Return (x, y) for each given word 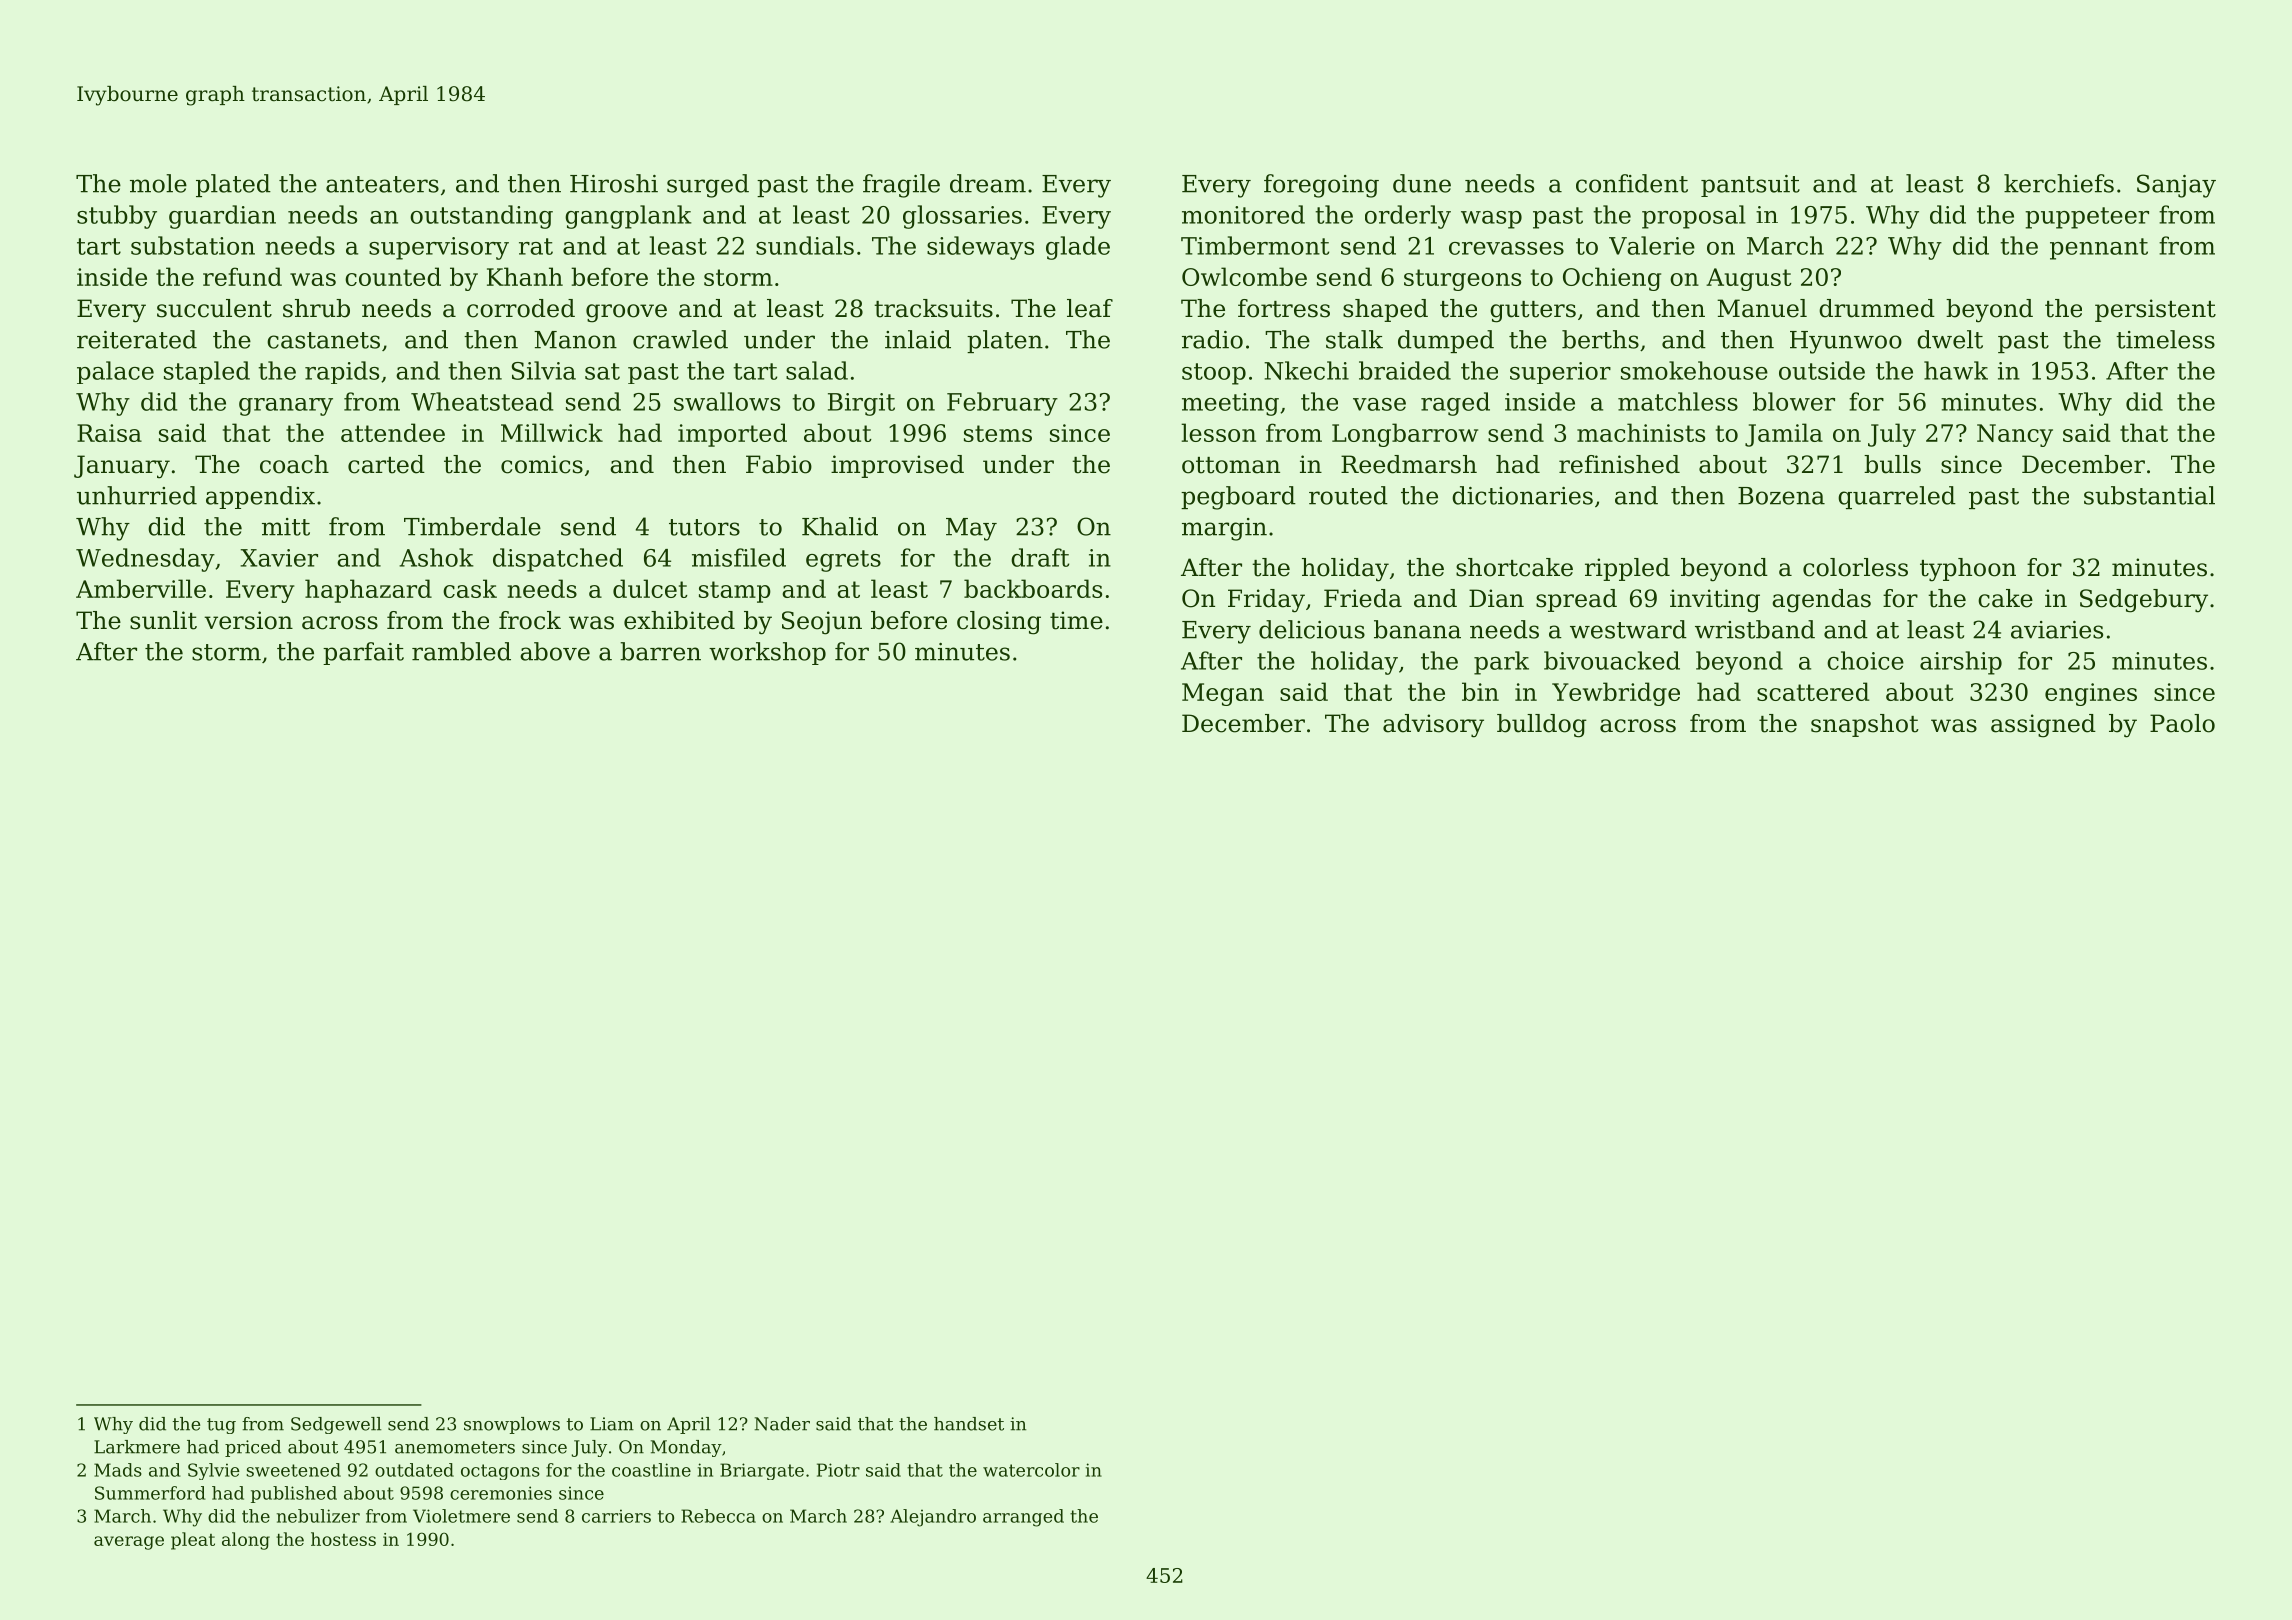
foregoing (1321, 186)
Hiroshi (614, 183)
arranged (1023, 1518)
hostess (343, 1539)
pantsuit (1750, 186)
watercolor (1031, 1470)
